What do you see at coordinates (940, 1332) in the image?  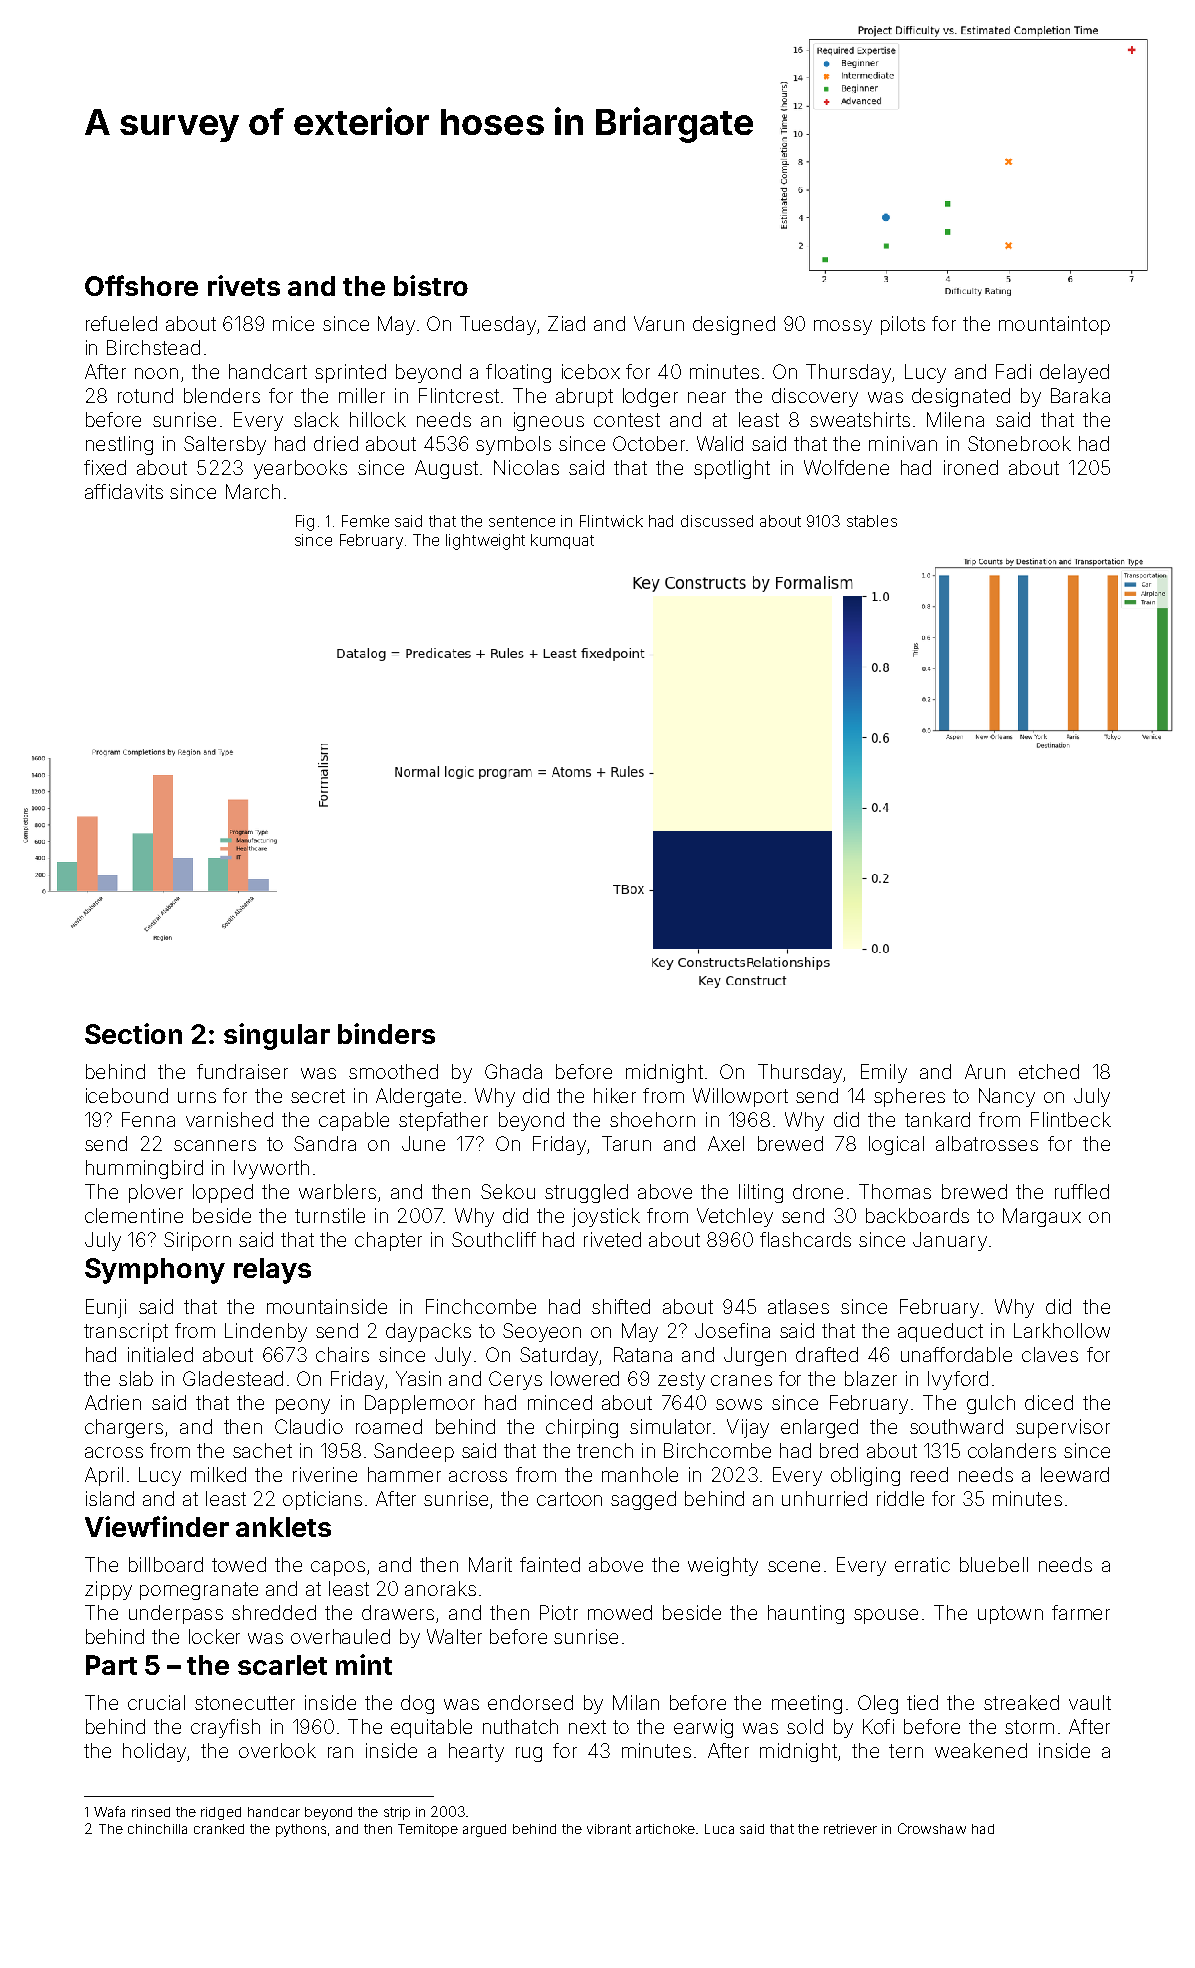 I see `aqueduct` at bounding box center [940, 1332].
